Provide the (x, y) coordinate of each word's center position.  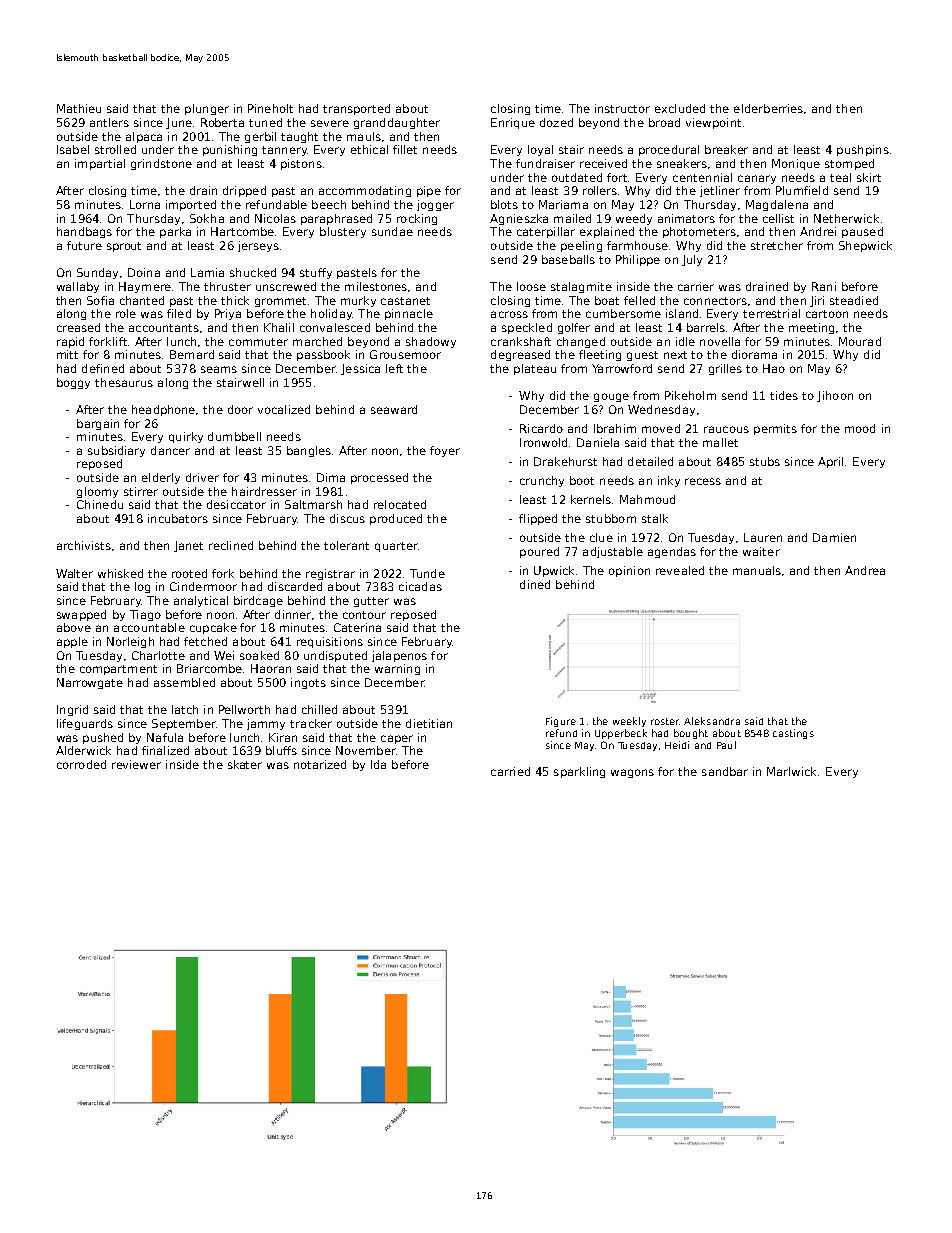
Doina (144, 272)
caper (397, 739)
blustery (343, 232)
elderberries (768, 108)
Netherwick (846, 218)
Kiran (283, 737)
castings (793, 734)
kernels (591, 499)
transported (356, 109)
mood (860, 428)
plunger (207, 109)
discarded (295, 586)
